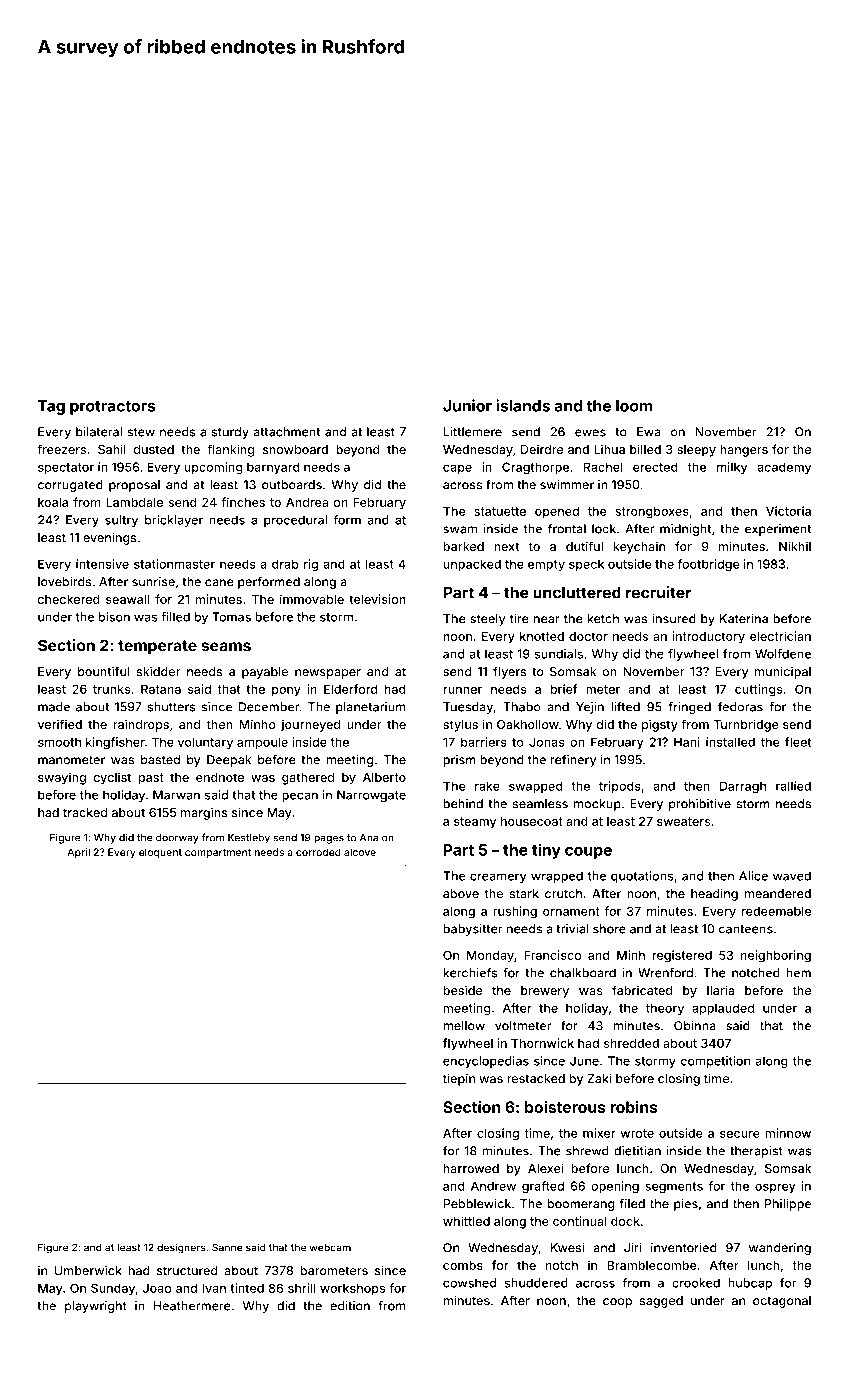 The height and width of the document is (1400, 849). What do you see at coordinates (472, 565) in the document?
I see `unpacked` at bounding box center [472, 565].
